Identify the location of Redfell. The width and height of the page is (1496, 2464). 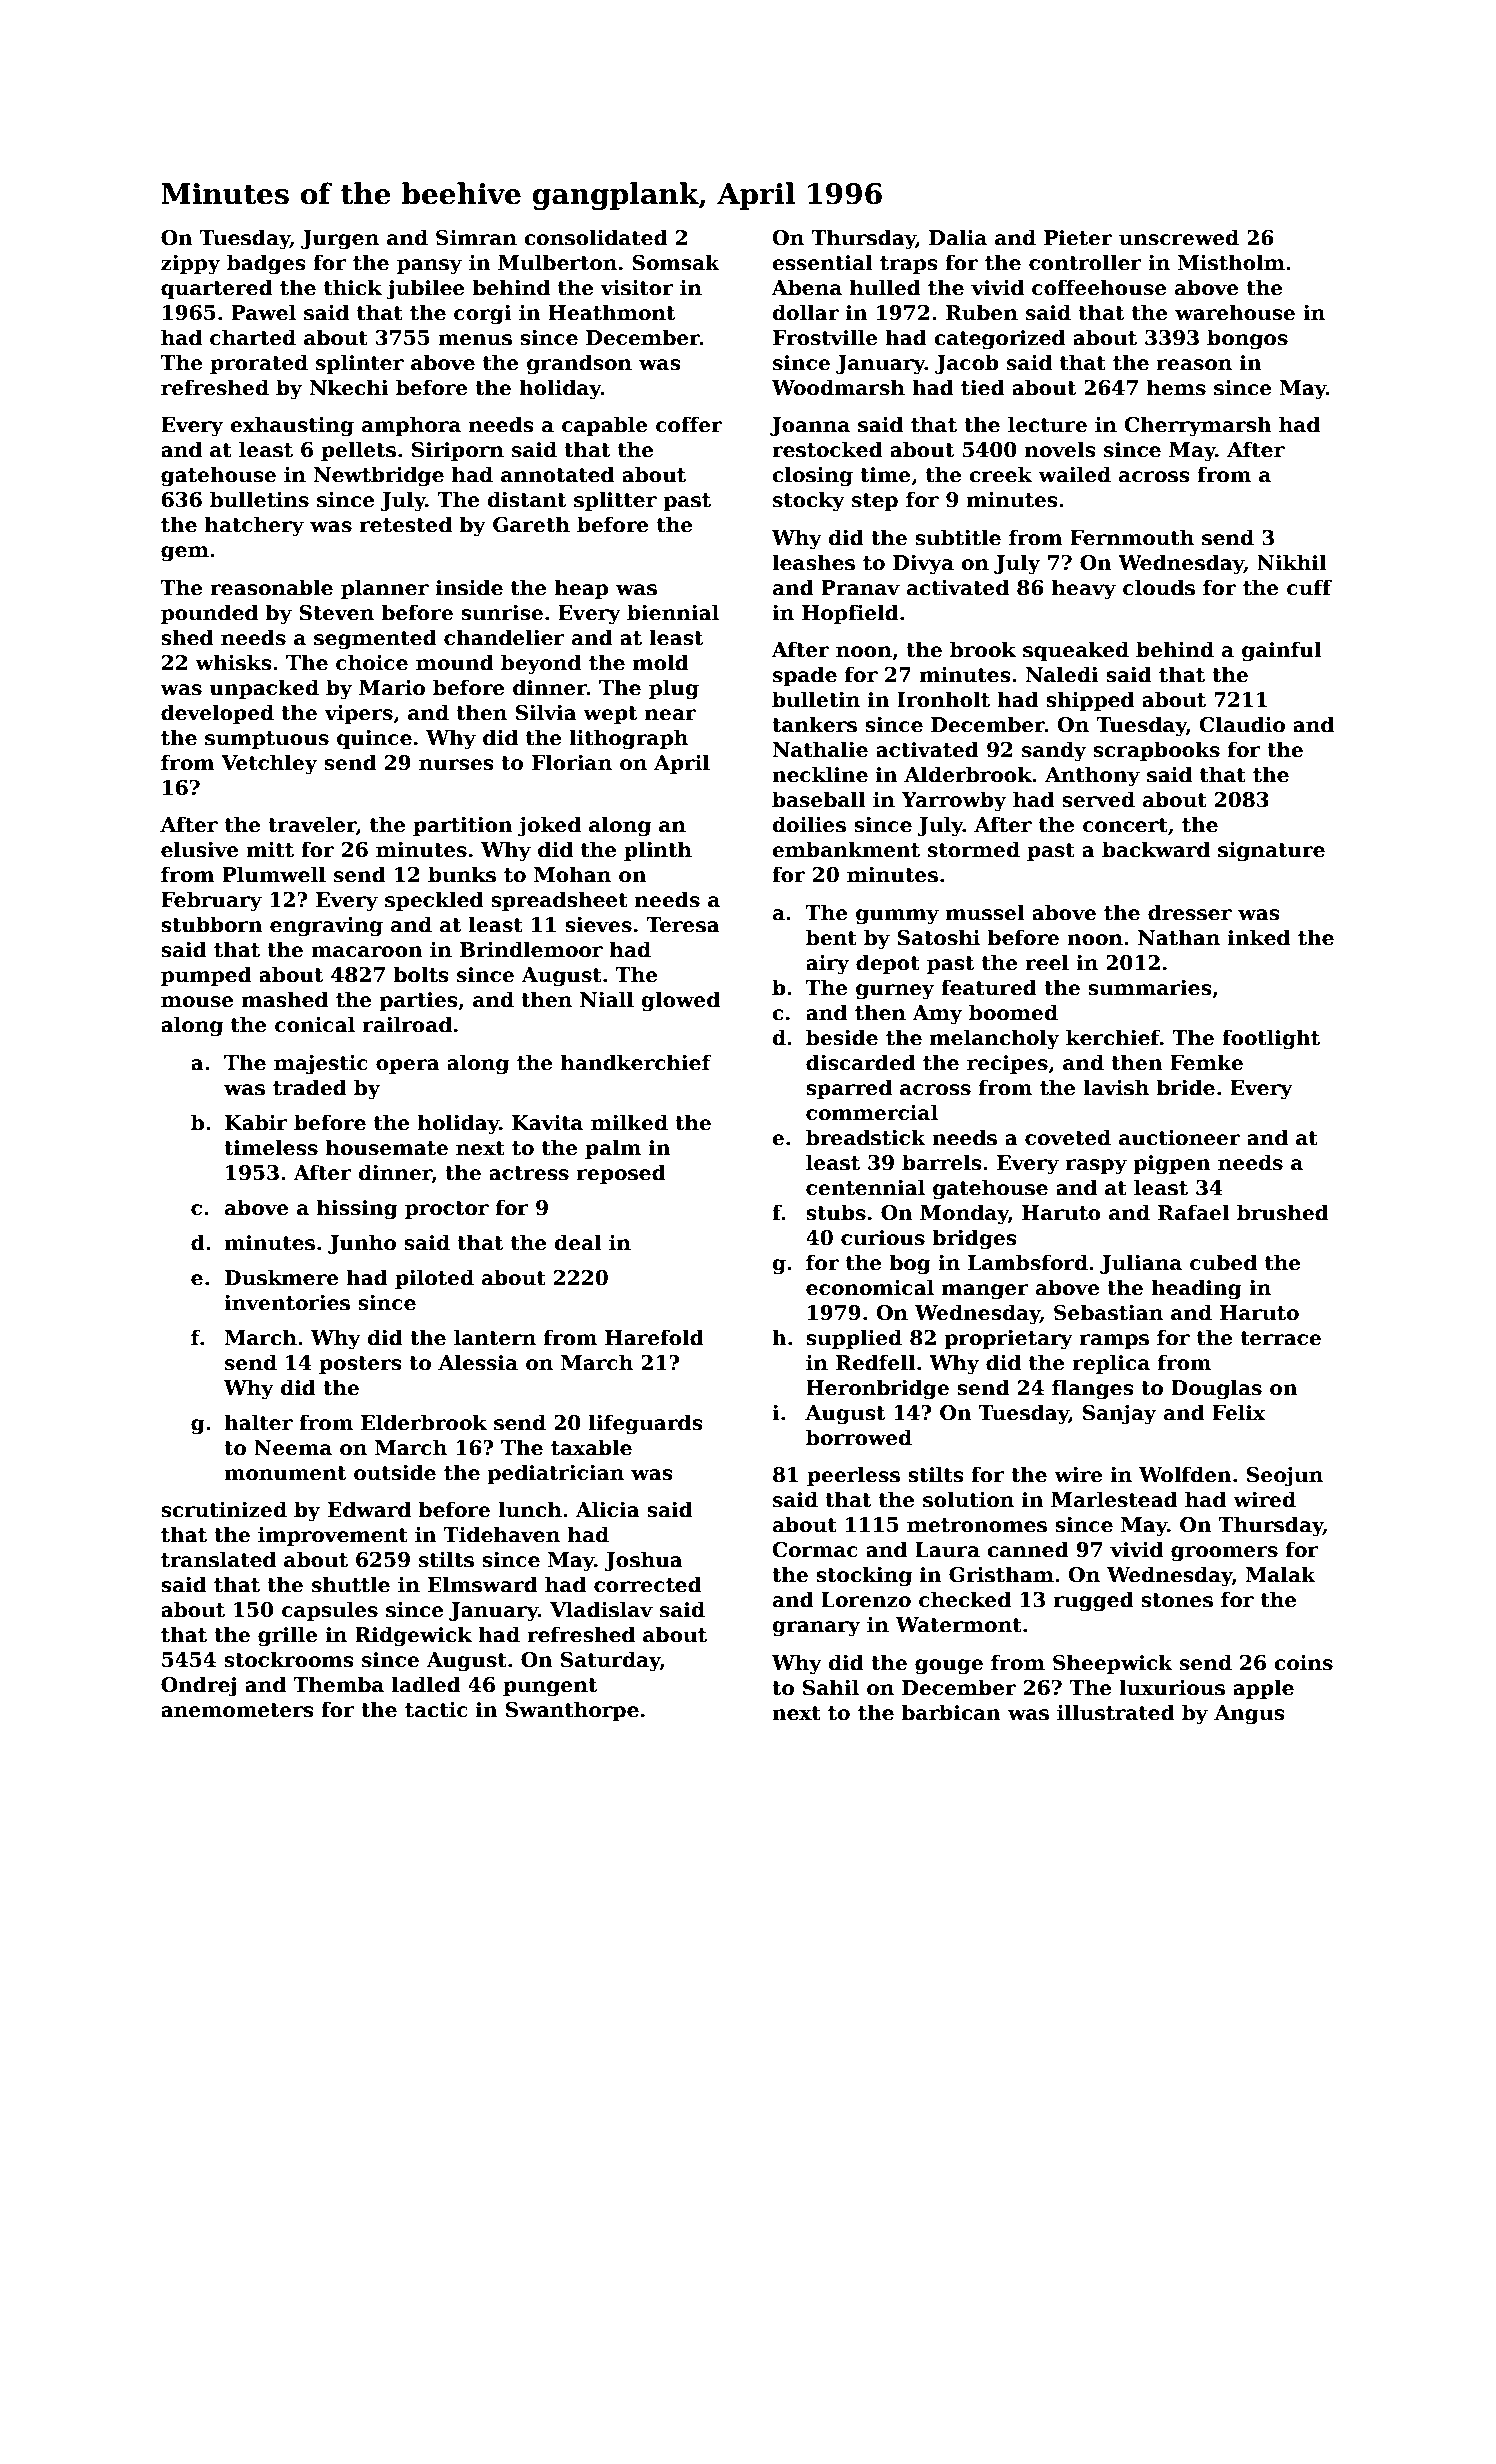
(876, 1362).
